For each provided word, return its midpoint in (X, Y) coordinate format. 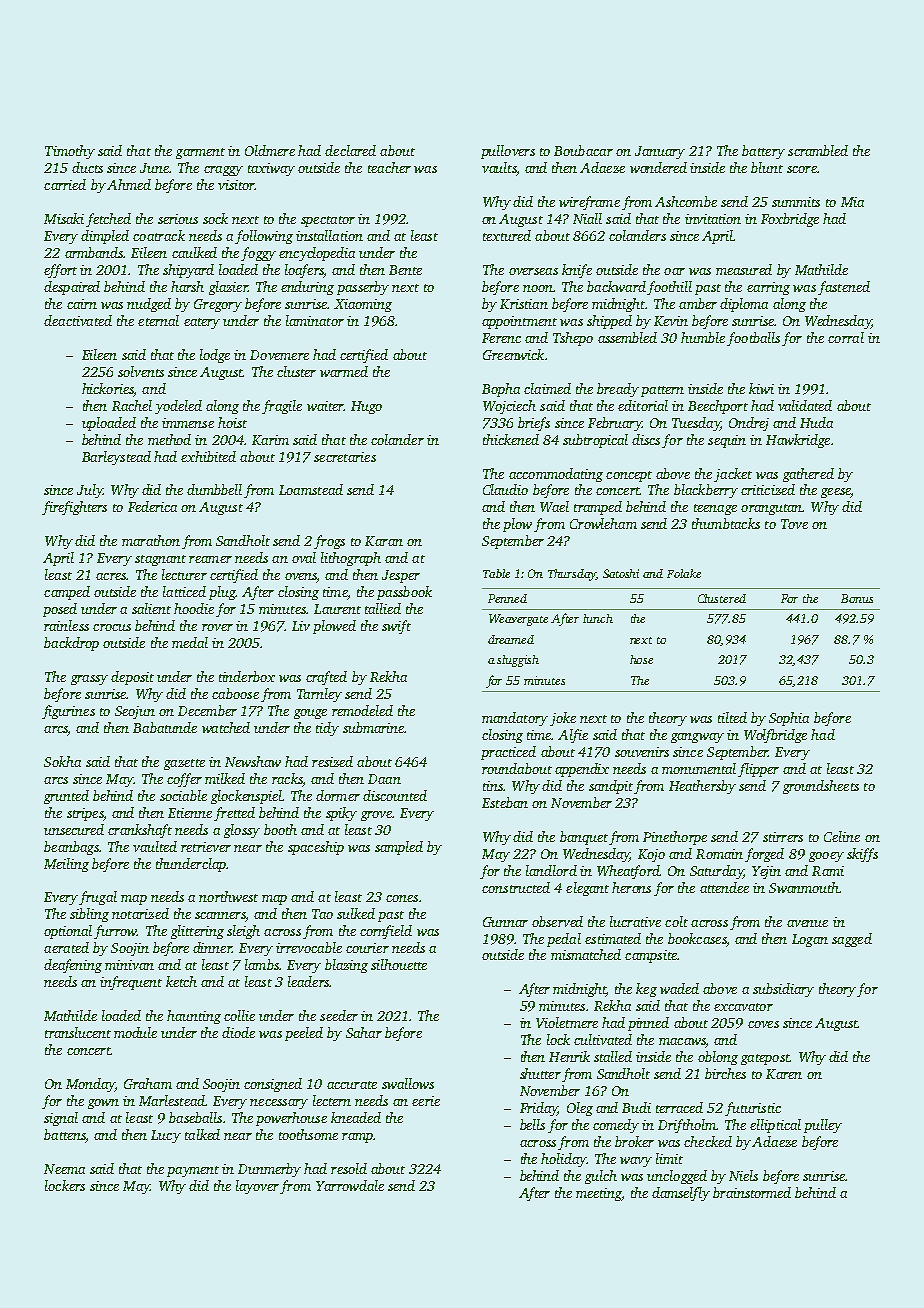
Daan (384, 779)
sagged (852, 940)
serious (178, 219)
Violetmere (567, 1022)
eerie (426, 1101)
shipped (609, 322)
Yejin (766, 872)
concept (629, 476)
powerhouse (291, 1119)
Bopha (501, 390)
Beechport (718, 407)
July (90, 491)
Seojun (135, 712)
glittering (197, 932)
